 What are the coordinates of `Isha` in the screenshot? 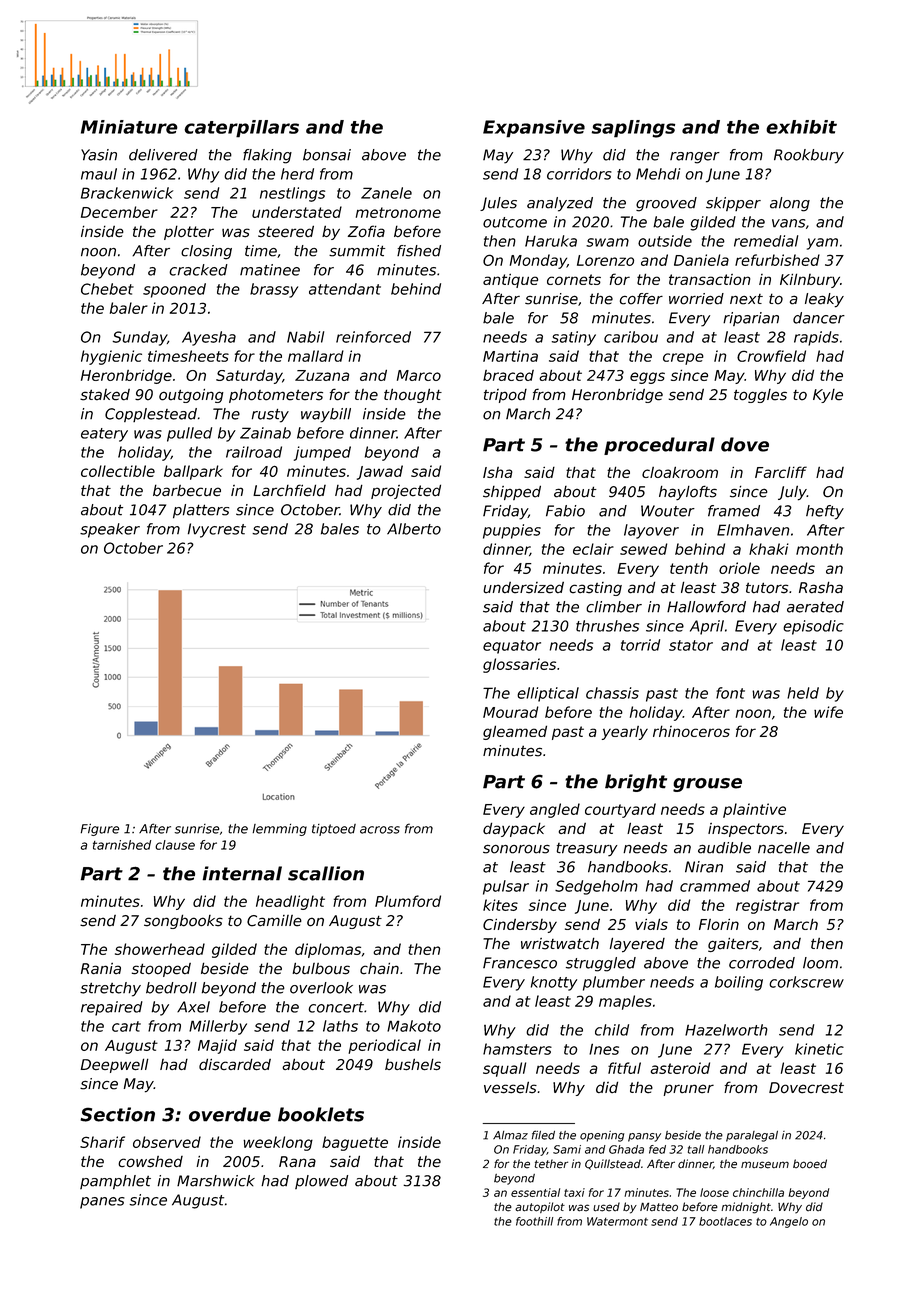 It's located at (498, 472).
